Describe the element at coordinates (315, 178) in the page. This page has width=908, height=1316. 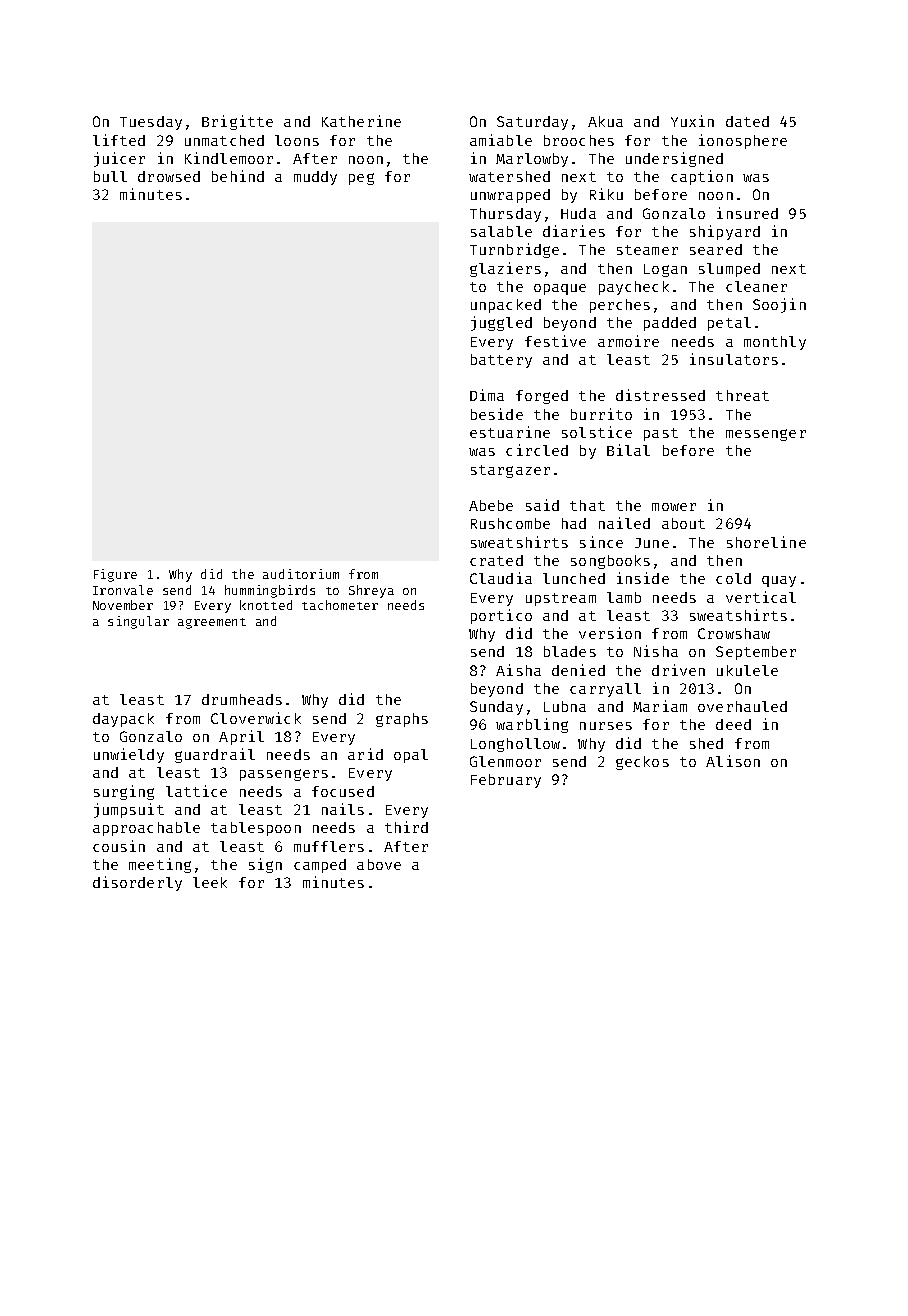
I see `muddy` at that location.
